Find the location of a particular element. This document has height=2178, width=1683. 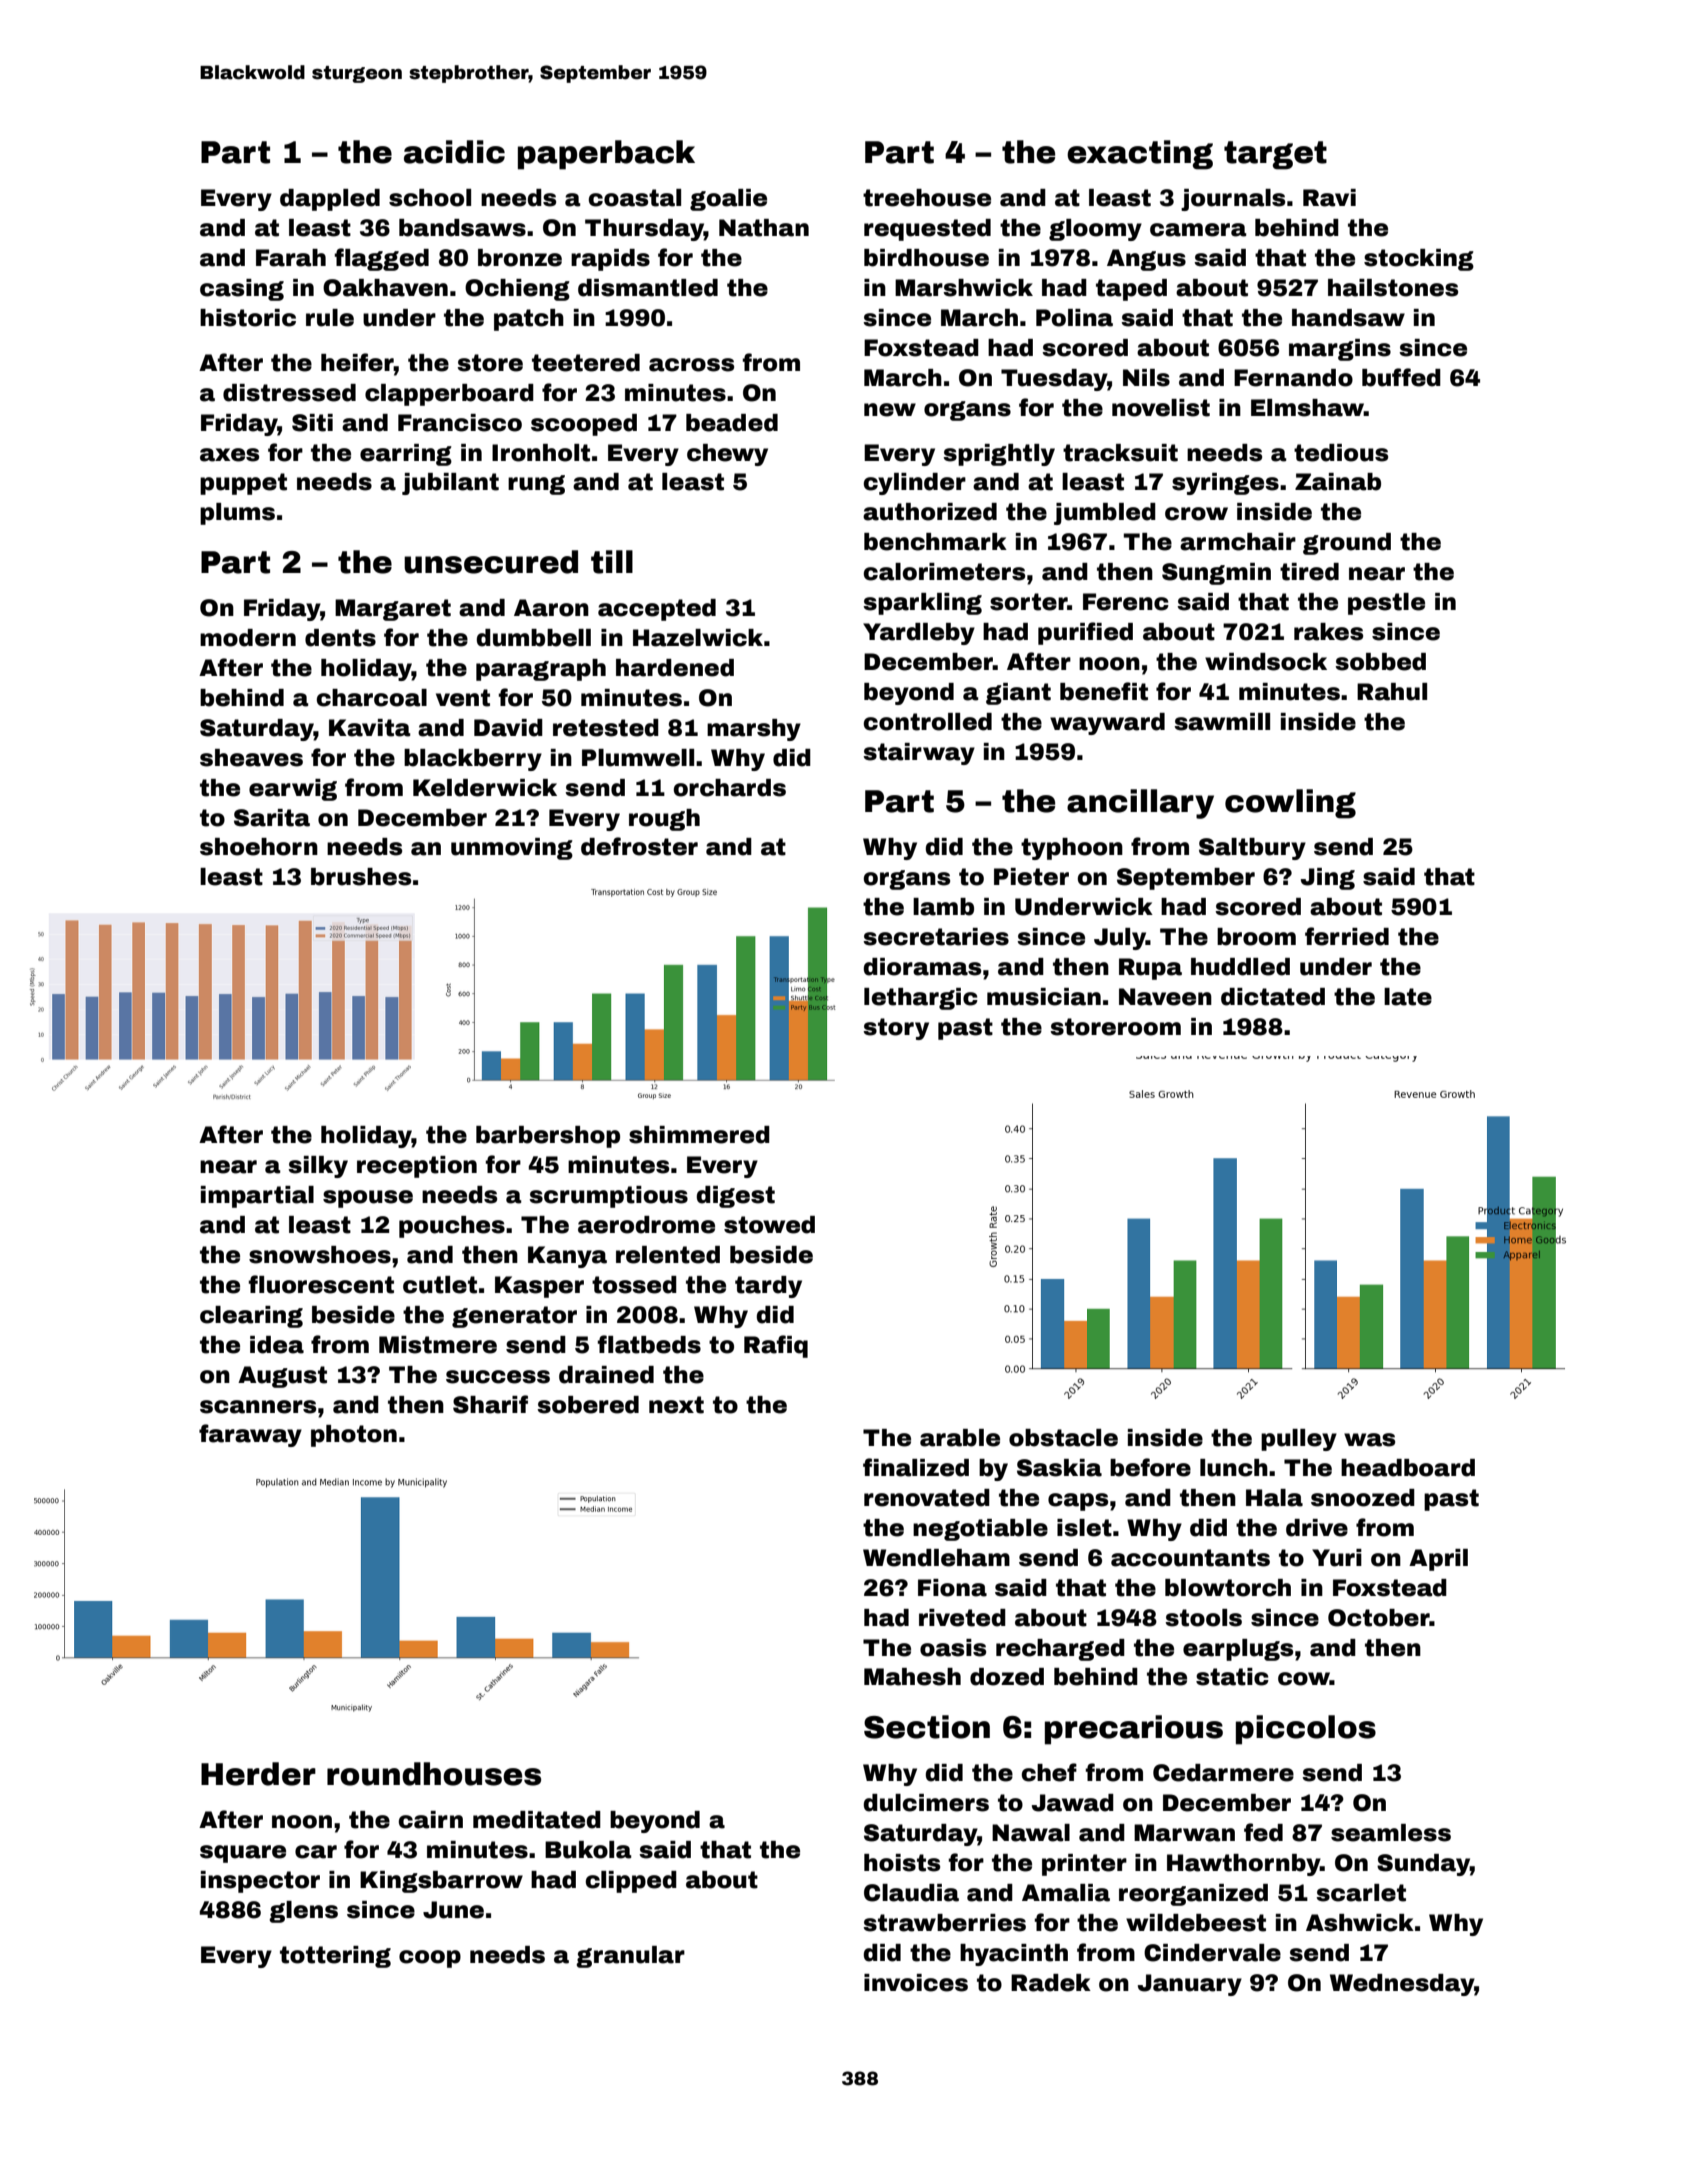

target is located at coordinates (1275, 155).
